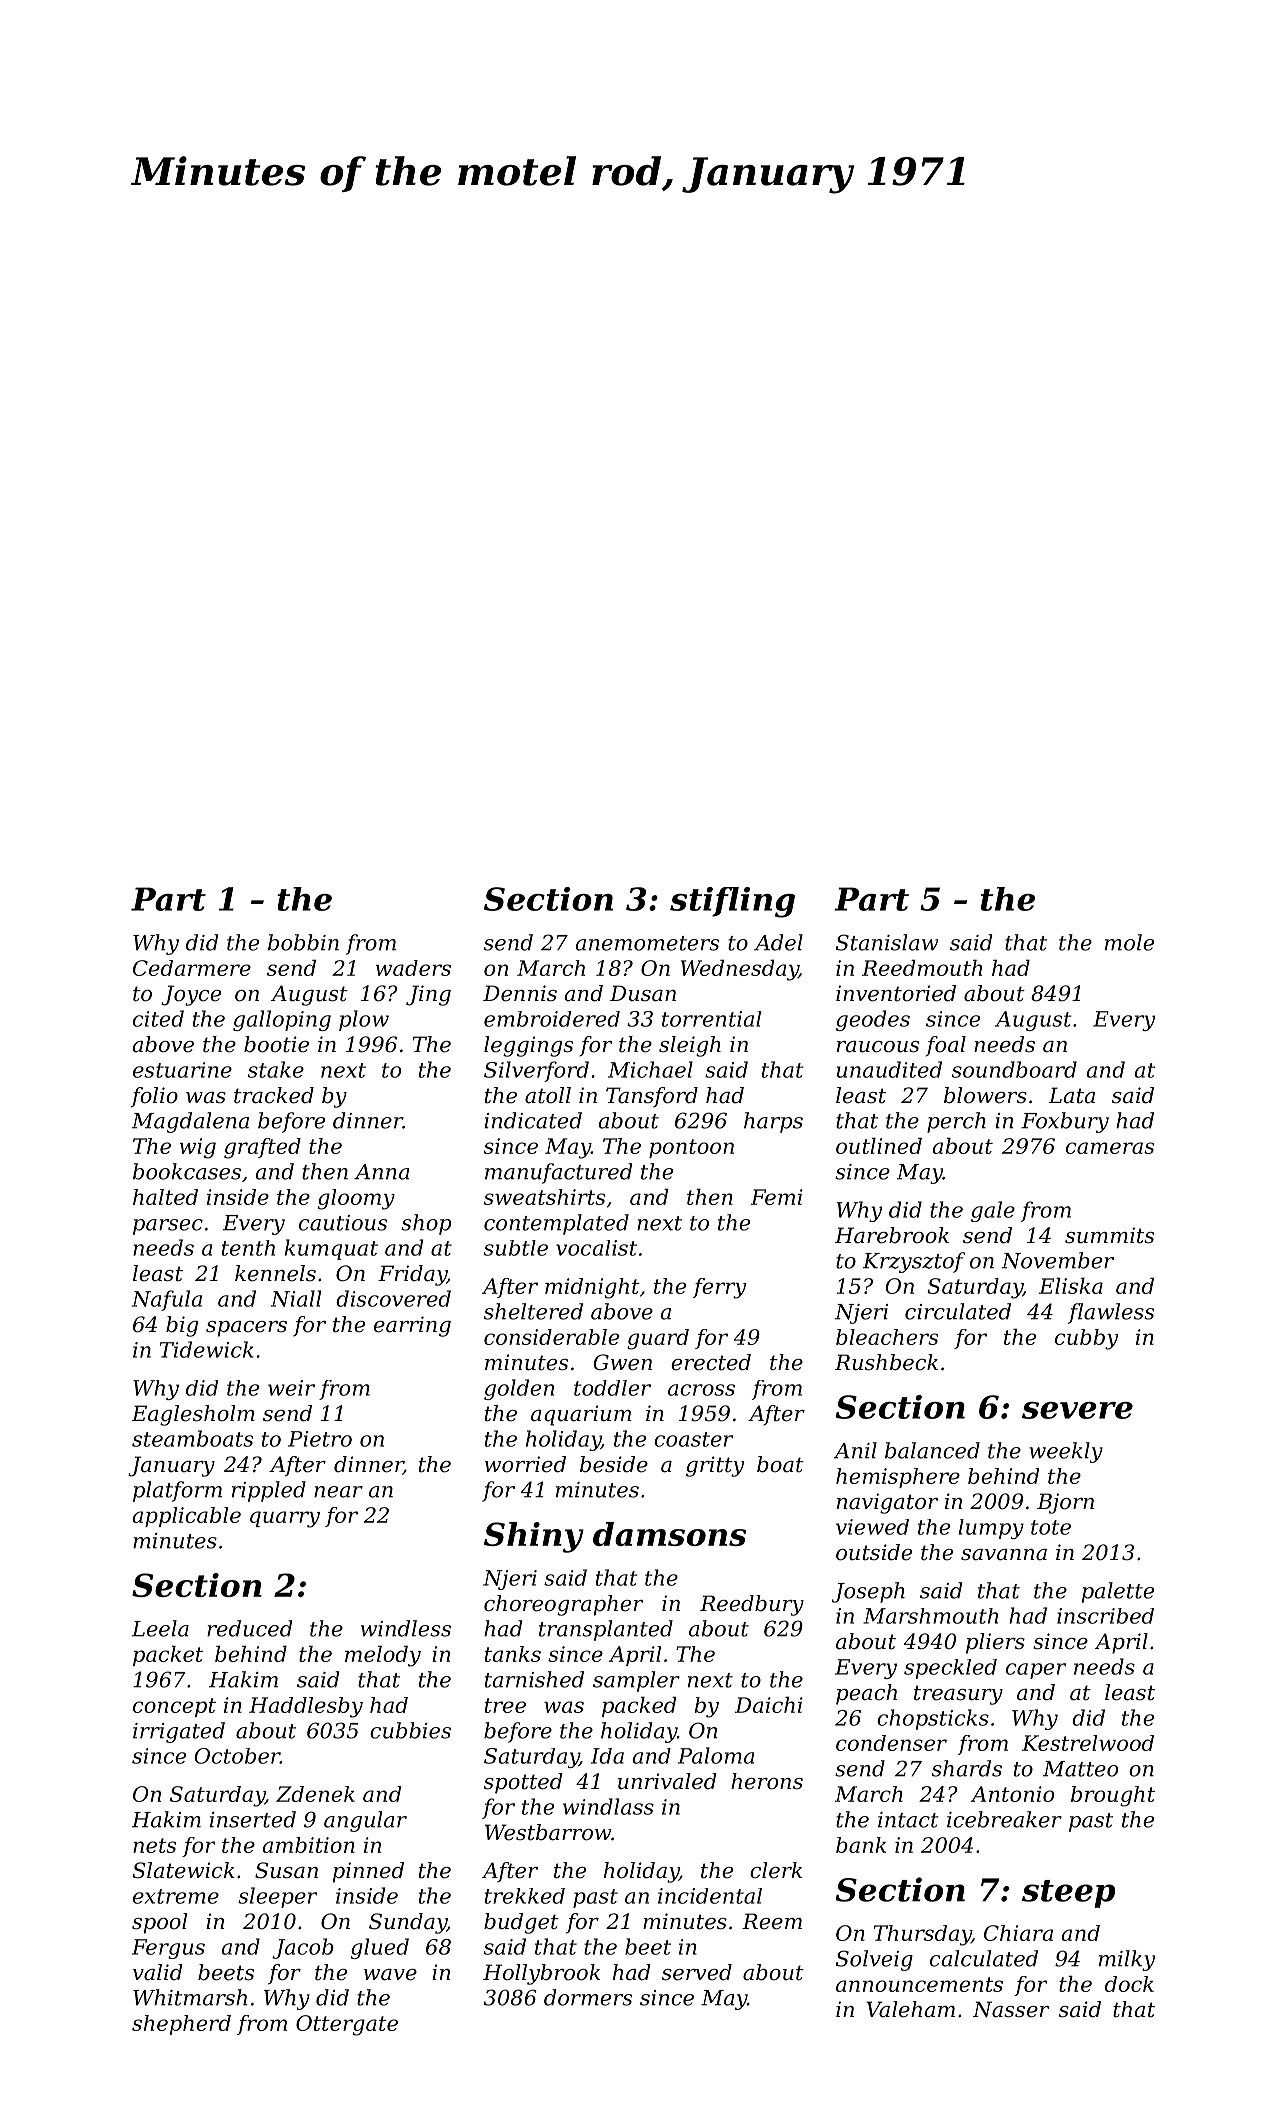  I want to click on shepherd, so click(181, 2025).
